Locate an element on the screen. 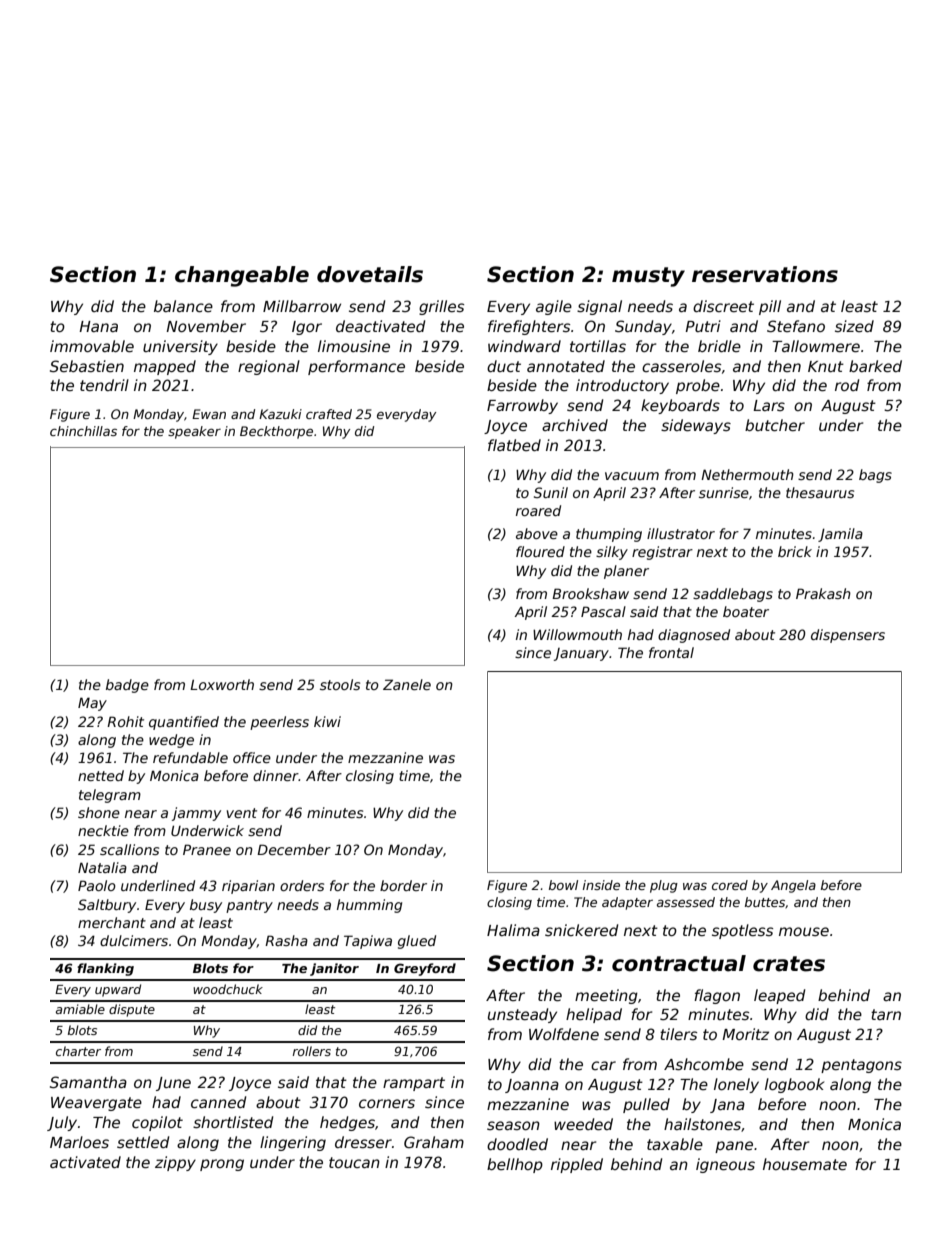  buttes is located at coordinates (765, 902).
